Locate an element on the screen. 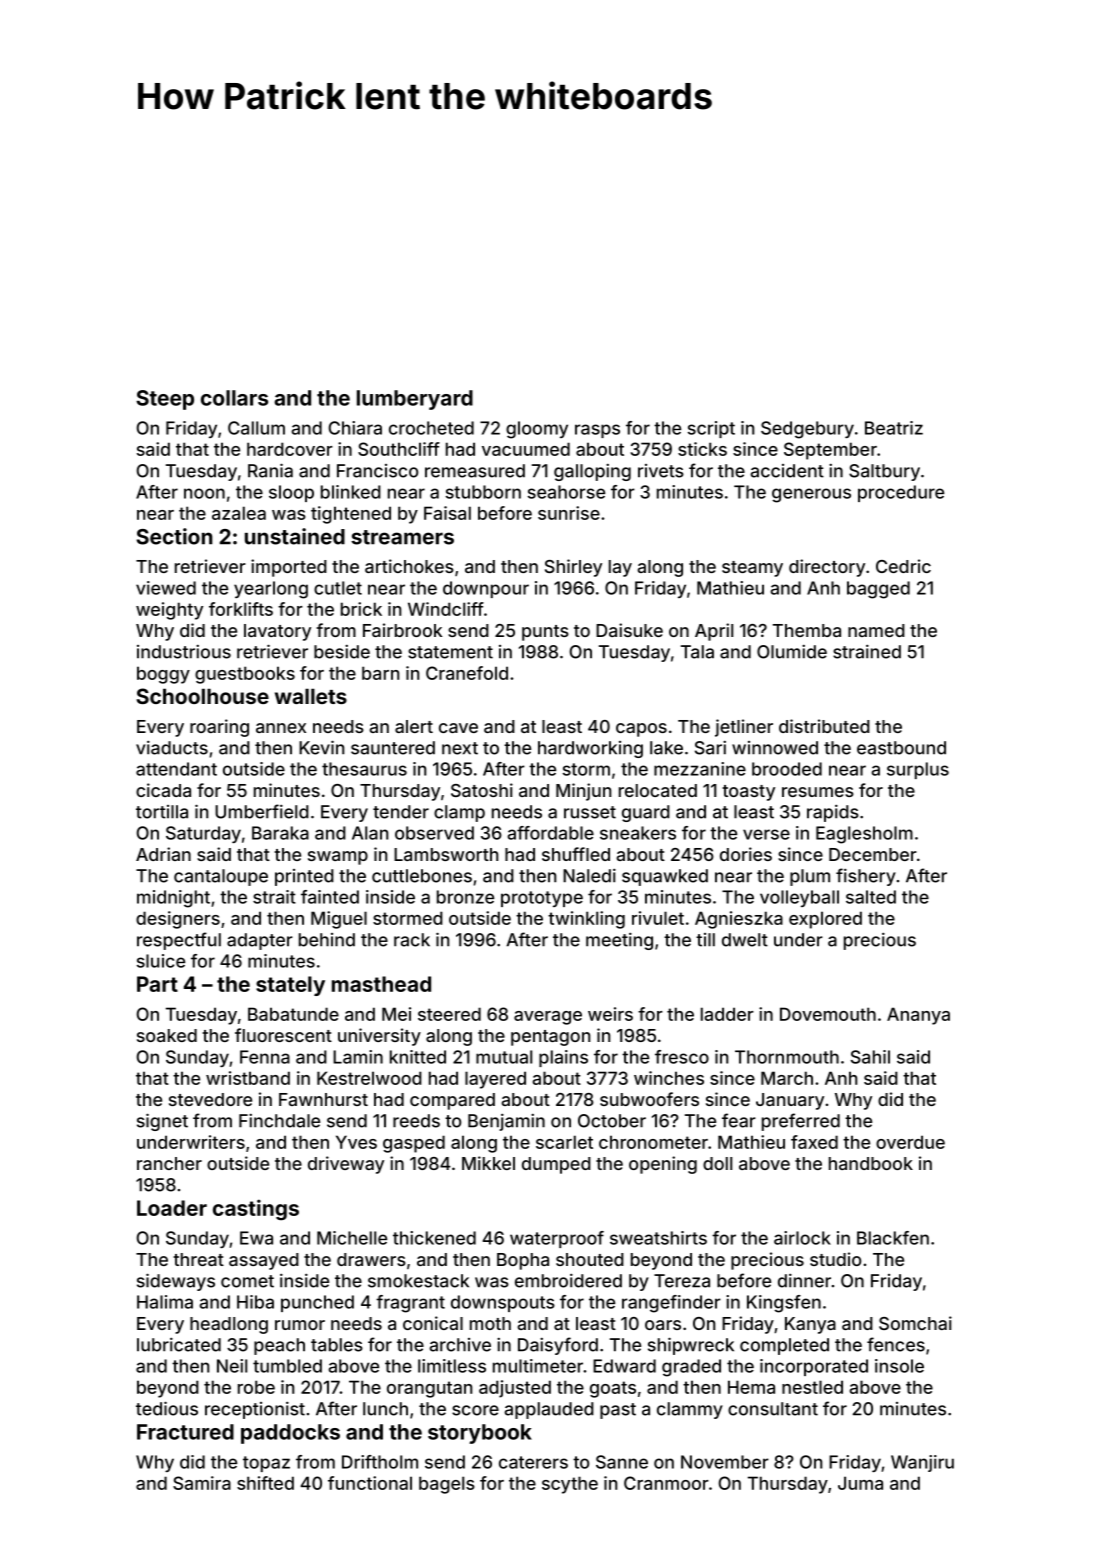  steered is located at coordinates (449, 1014).
